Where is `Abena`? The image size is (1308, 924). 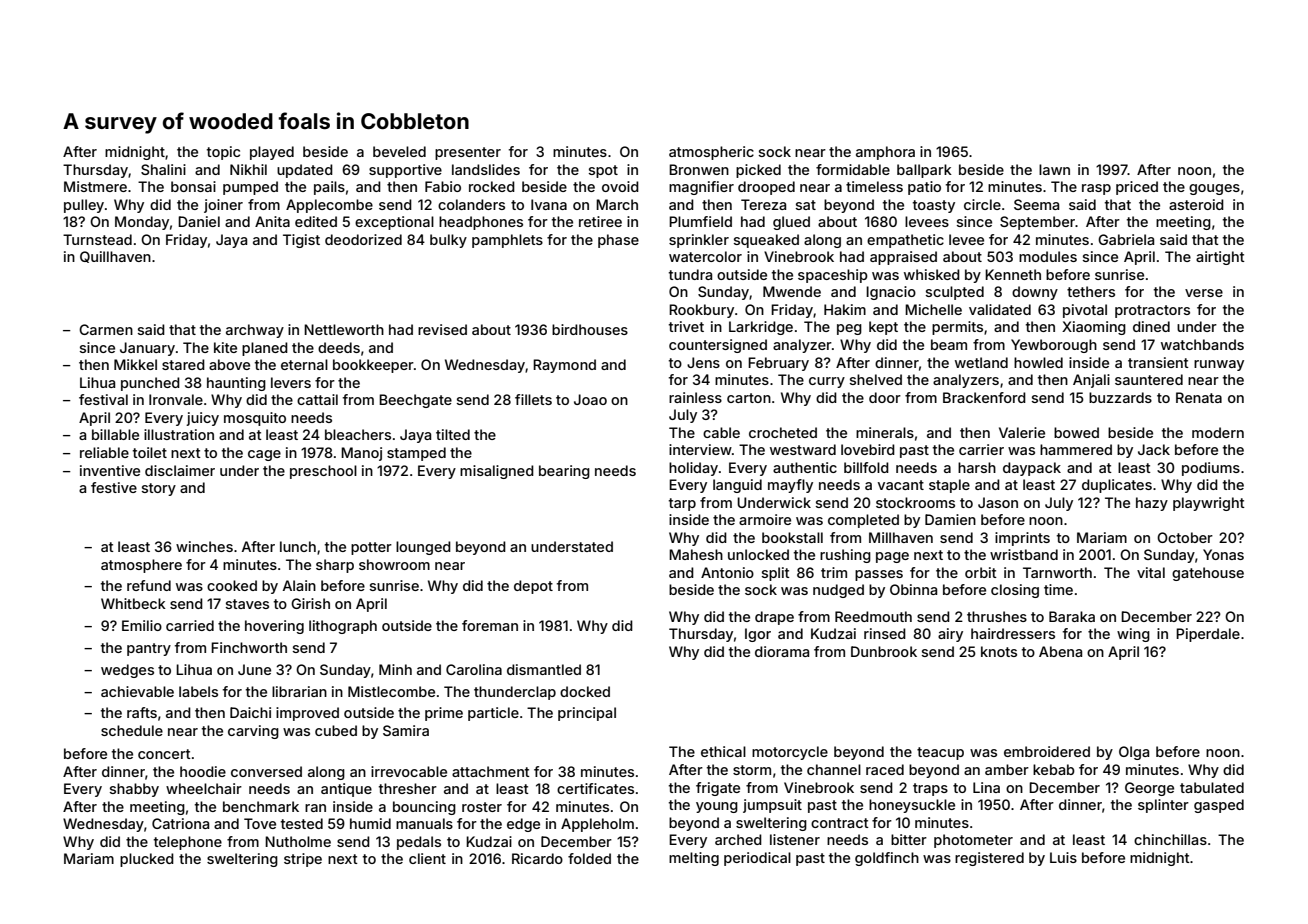 Abena is located at coordinates (1060, 651).
